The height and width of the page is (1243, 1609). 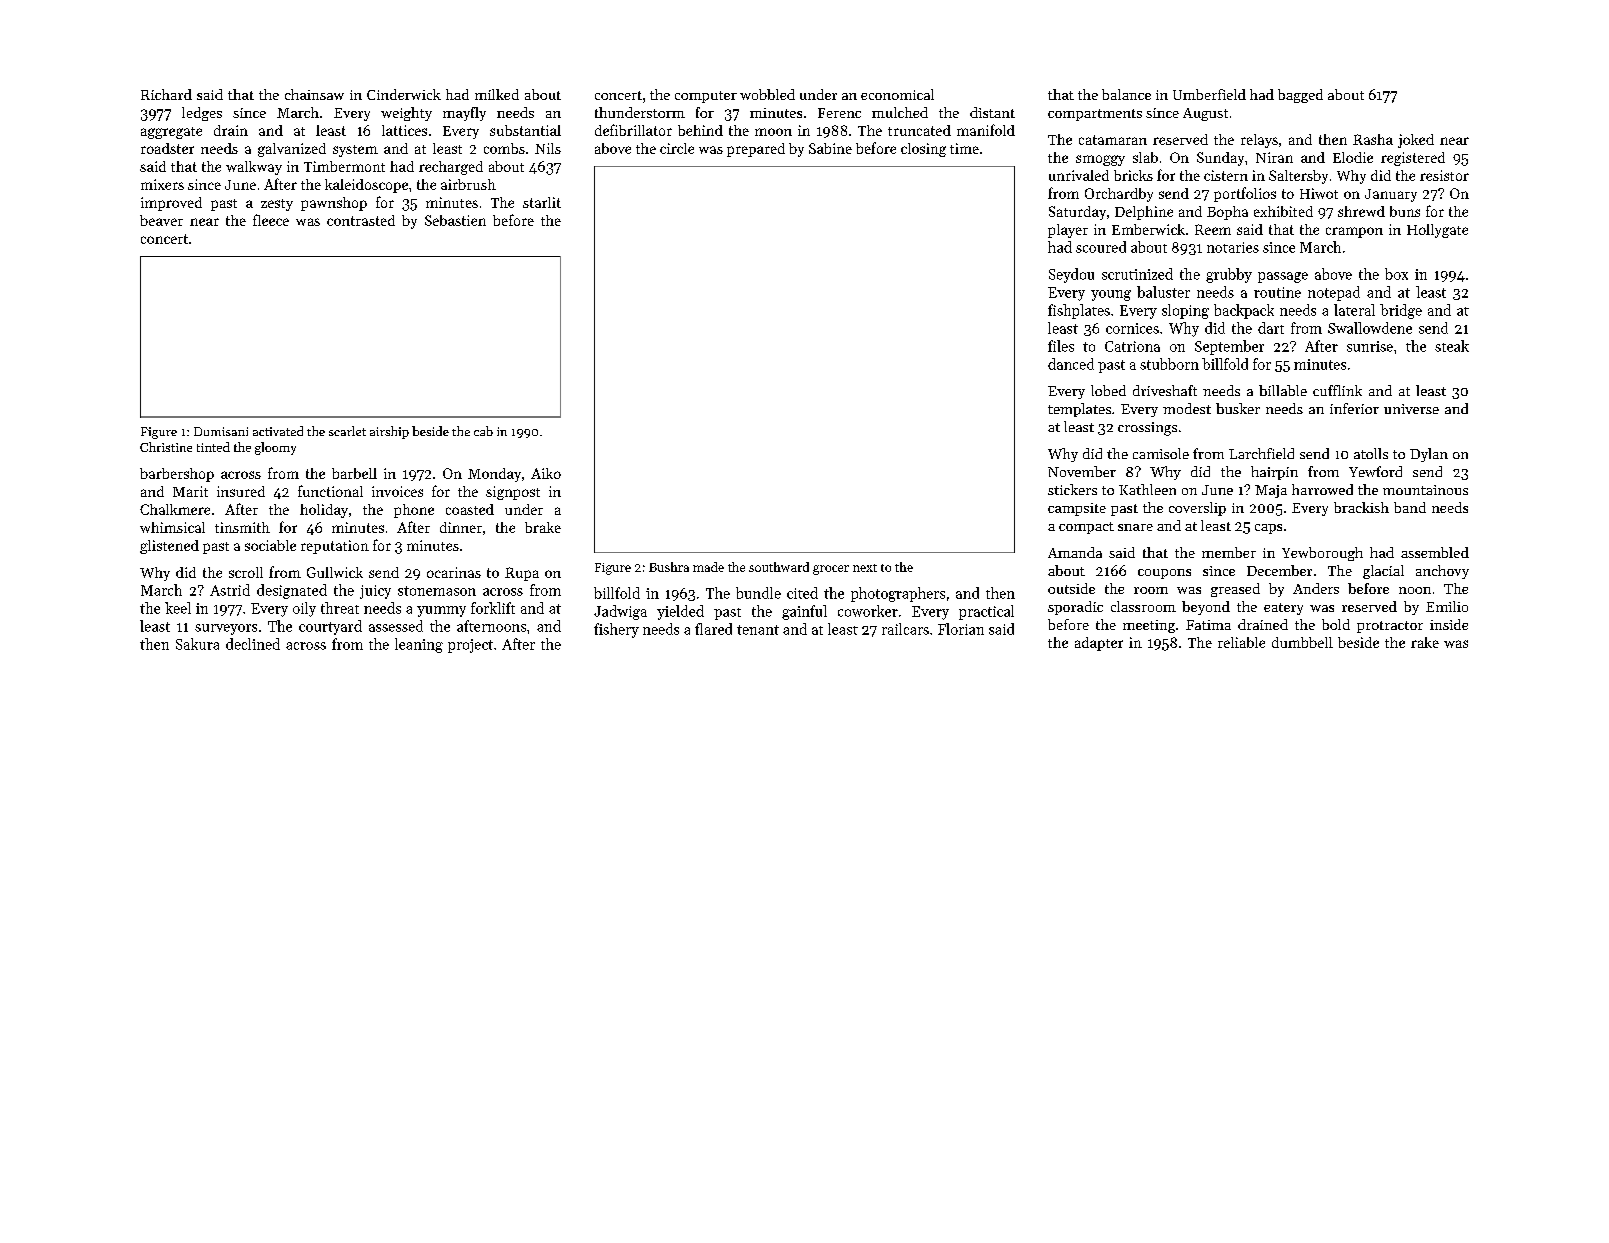 I want to click on reliable, so click(x=1241, y=642).
